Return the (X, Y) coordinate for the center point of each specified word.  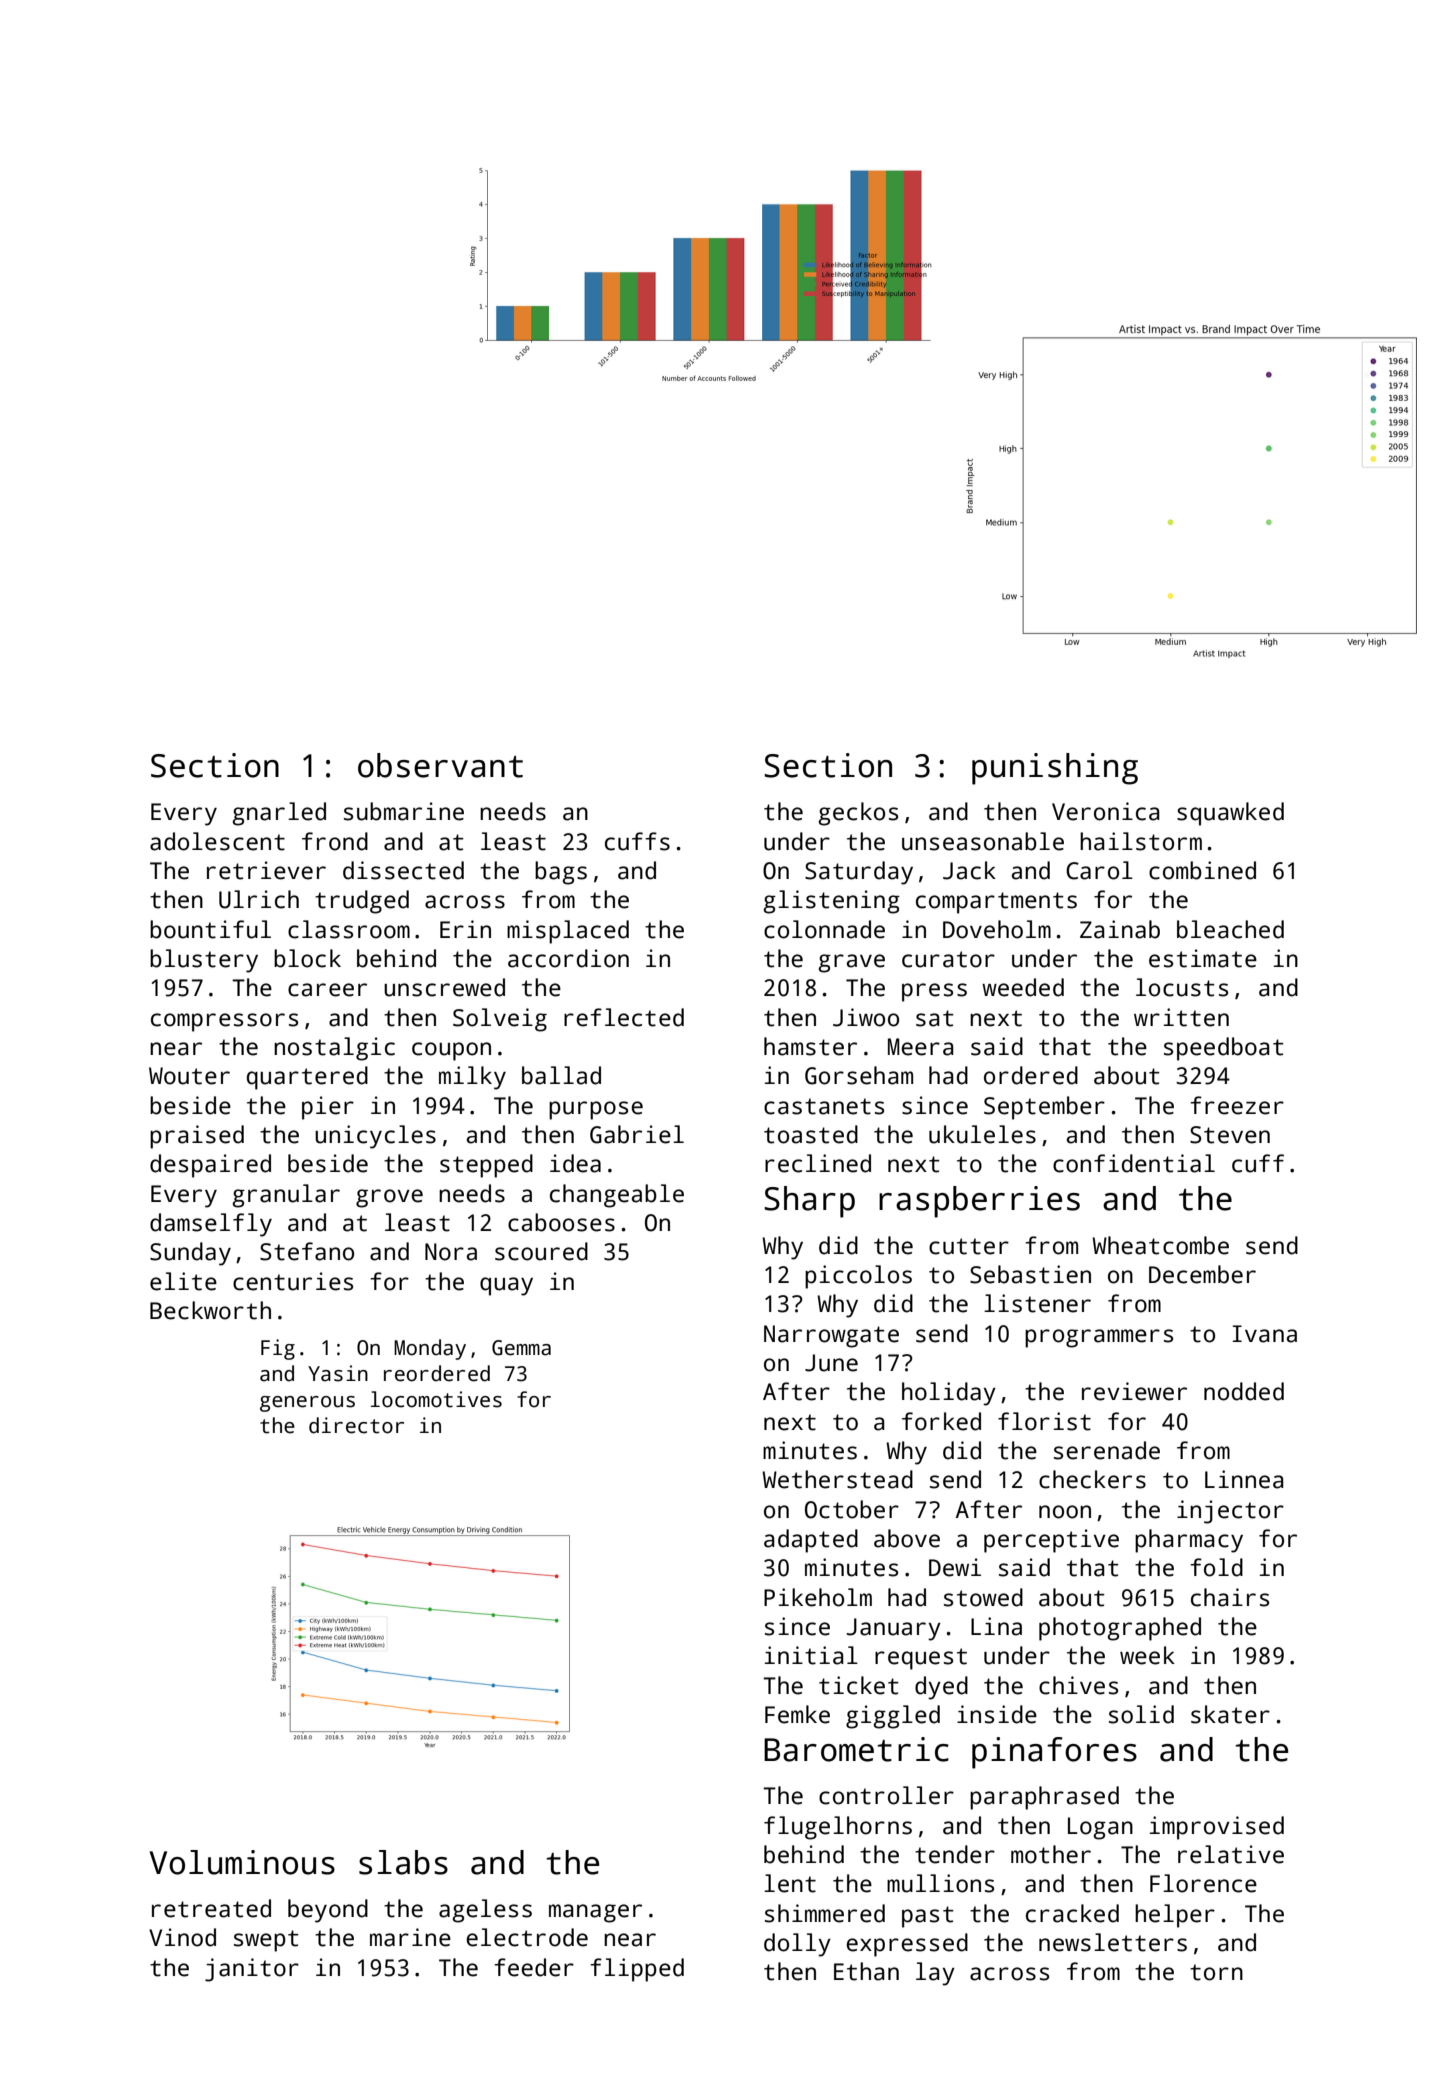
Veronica (1106, 811)
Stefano (307, 1251)
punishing (1055, 769)
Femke (797, 1714)
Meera (921, 1047)
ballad (561, 1075)
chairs (1230, 1597)
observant (440, 765)
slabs (403, 1862)
